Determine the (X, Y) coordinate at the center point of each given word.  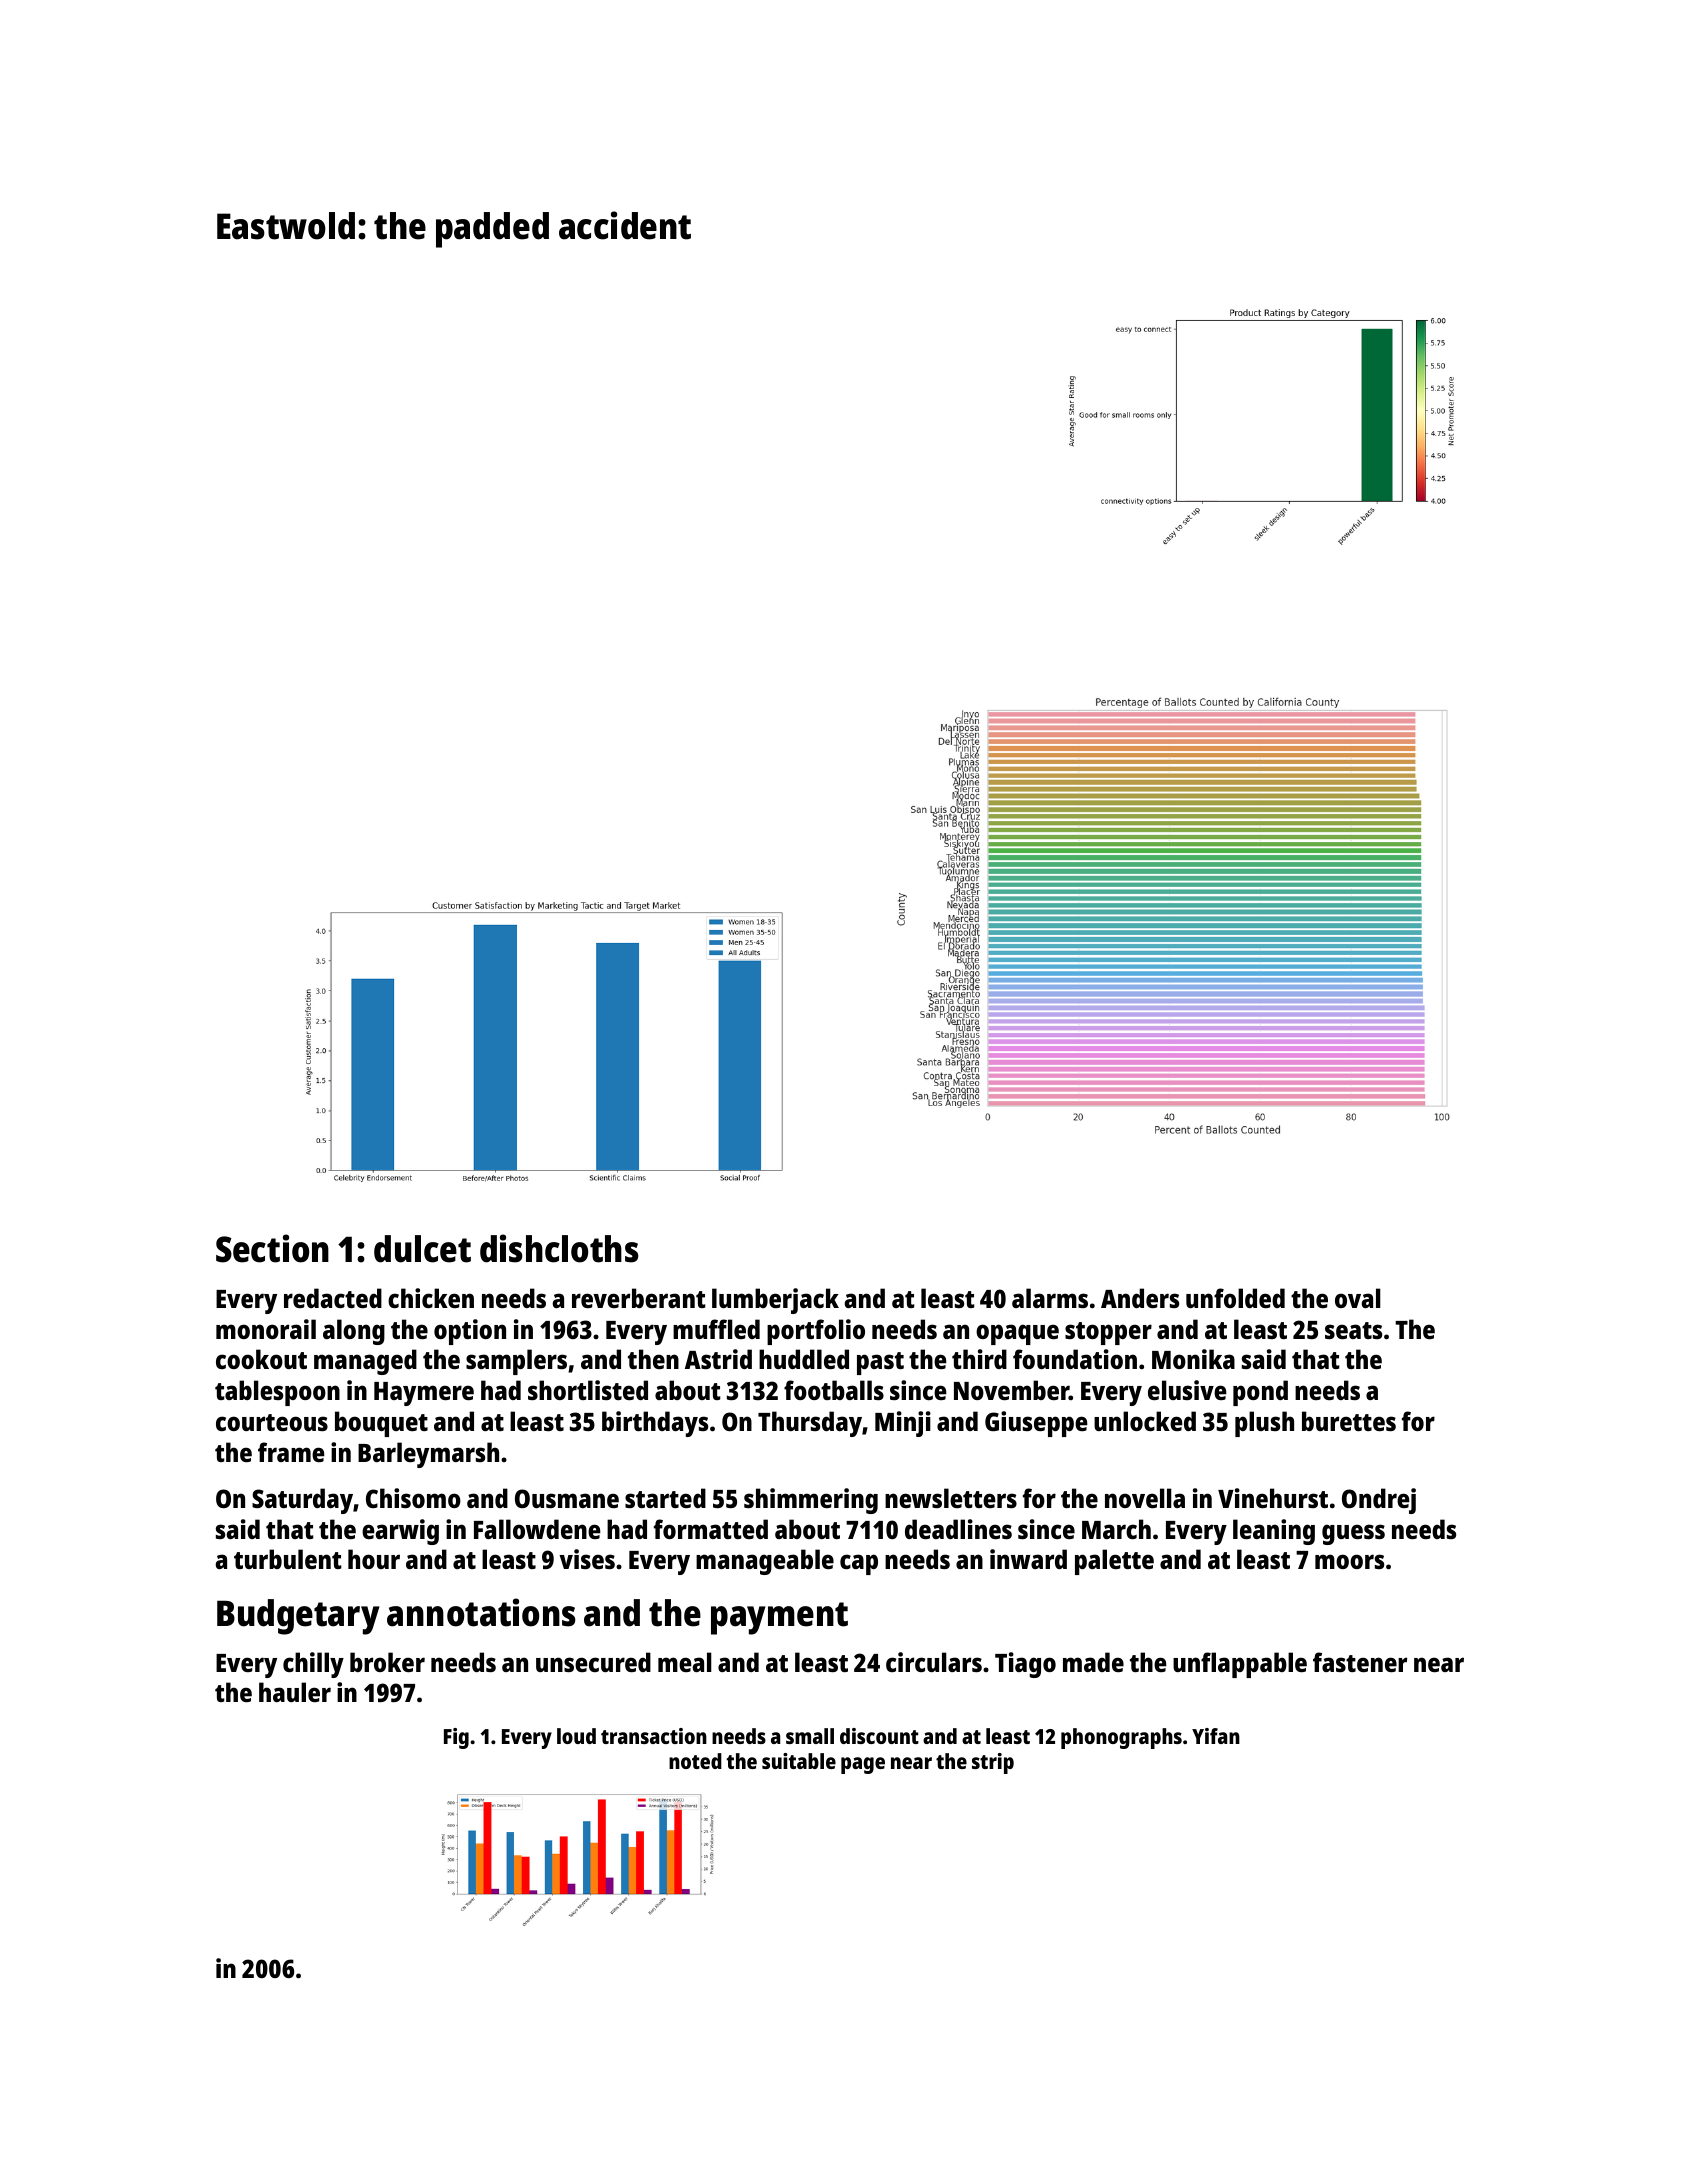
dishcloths (559, 1248)
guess (1353, 1534)
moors (1349, 1561)
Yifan (1216, 1736)
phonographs (1121, 1738)
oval (1358, 1298)
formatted (711, 1529)
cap (859, 1564)
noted (695, 1761)
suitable (799, 1761)
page (863, 1765)
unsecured (593, 1662)
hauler (295, 1692)
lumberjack (775, 1301)
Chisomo (413, 1498)
